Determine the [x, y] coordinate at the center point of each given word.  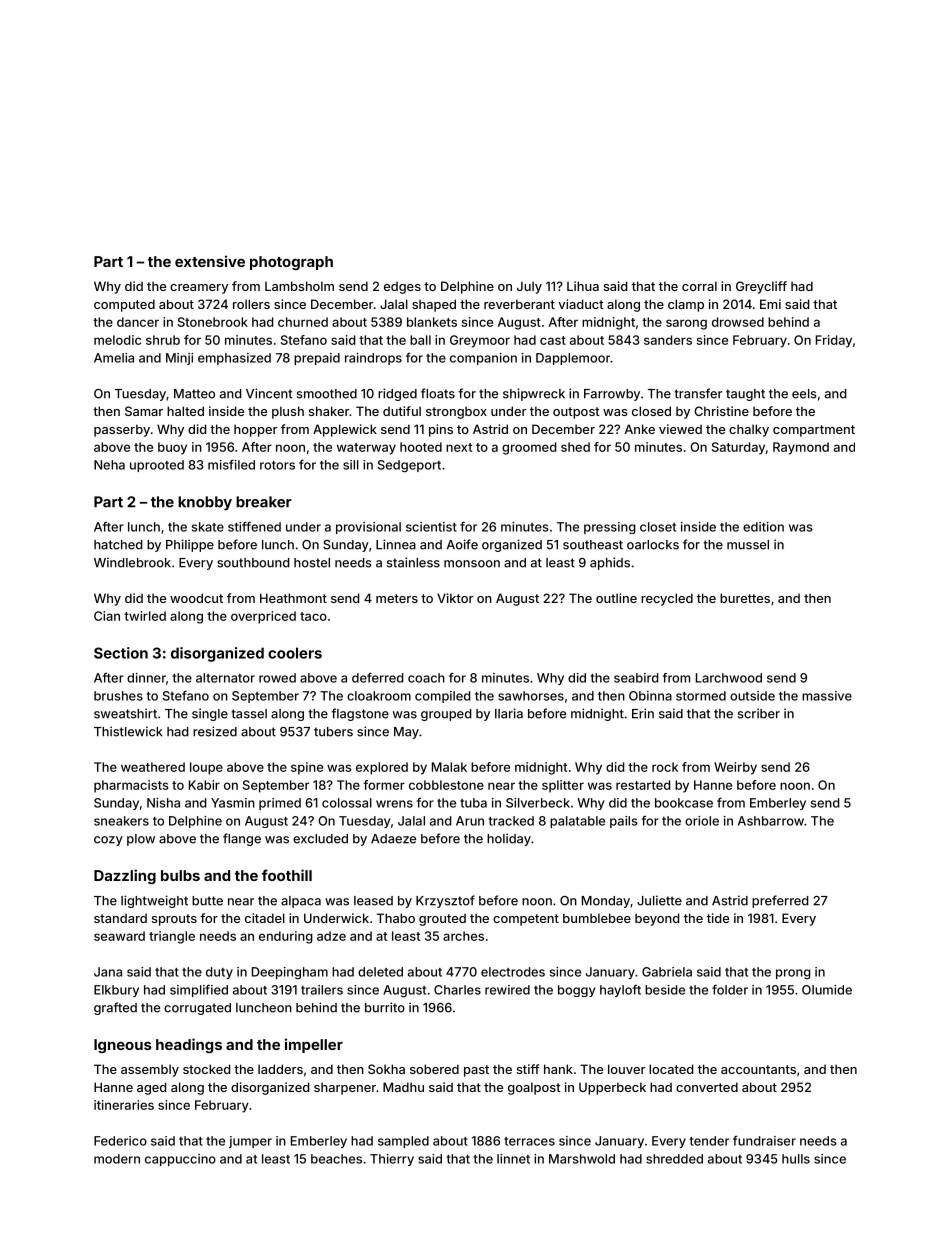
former [384, 785]
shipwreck [534, 394]
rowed [277, 678]
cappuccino [180, 1160]
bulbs [180, 875]
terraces [529, 1141]
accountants [758, 1069]
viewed [680, 429]
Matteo [194, 394]
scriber [759, 713]
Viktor [455, 598]
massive [827, 696]
